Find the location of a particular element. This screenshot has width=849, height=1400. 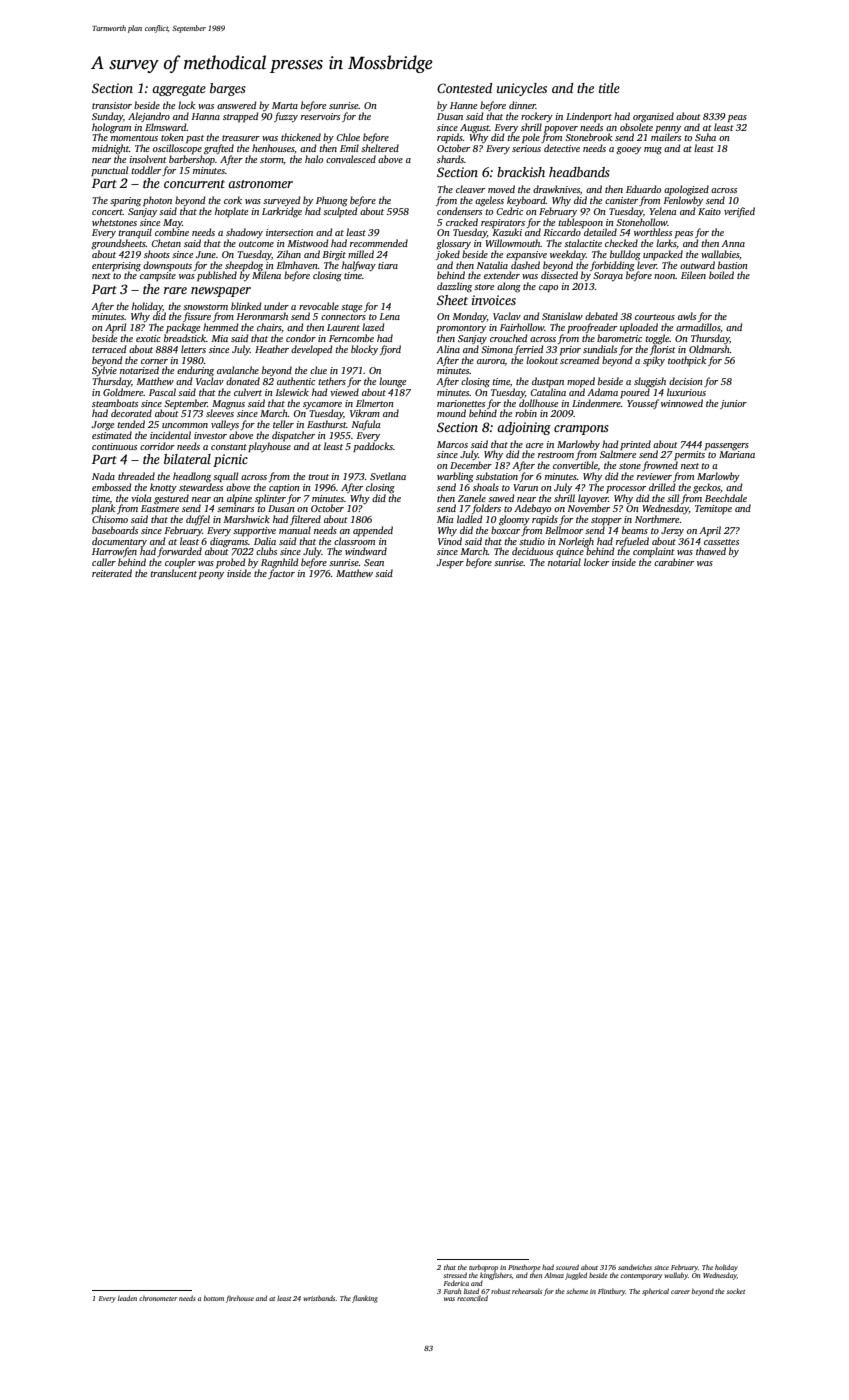

stressed is located at coordinates (455, 1275).
